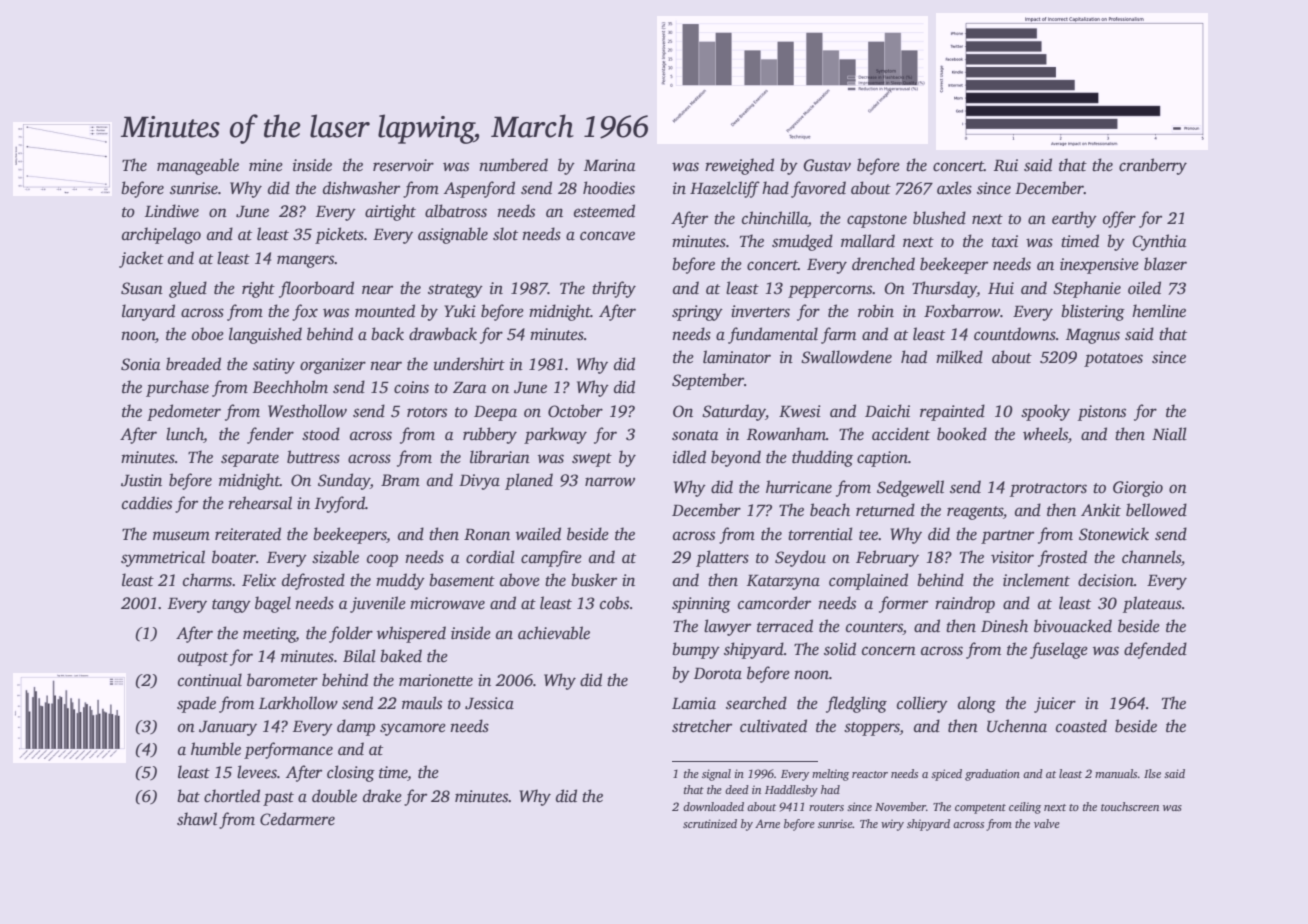 The height and width of the image is (924, 1308). What do you see at coordinates (774, 603) in the image?
I see `camcorder` at bounding box center [774, 603].
